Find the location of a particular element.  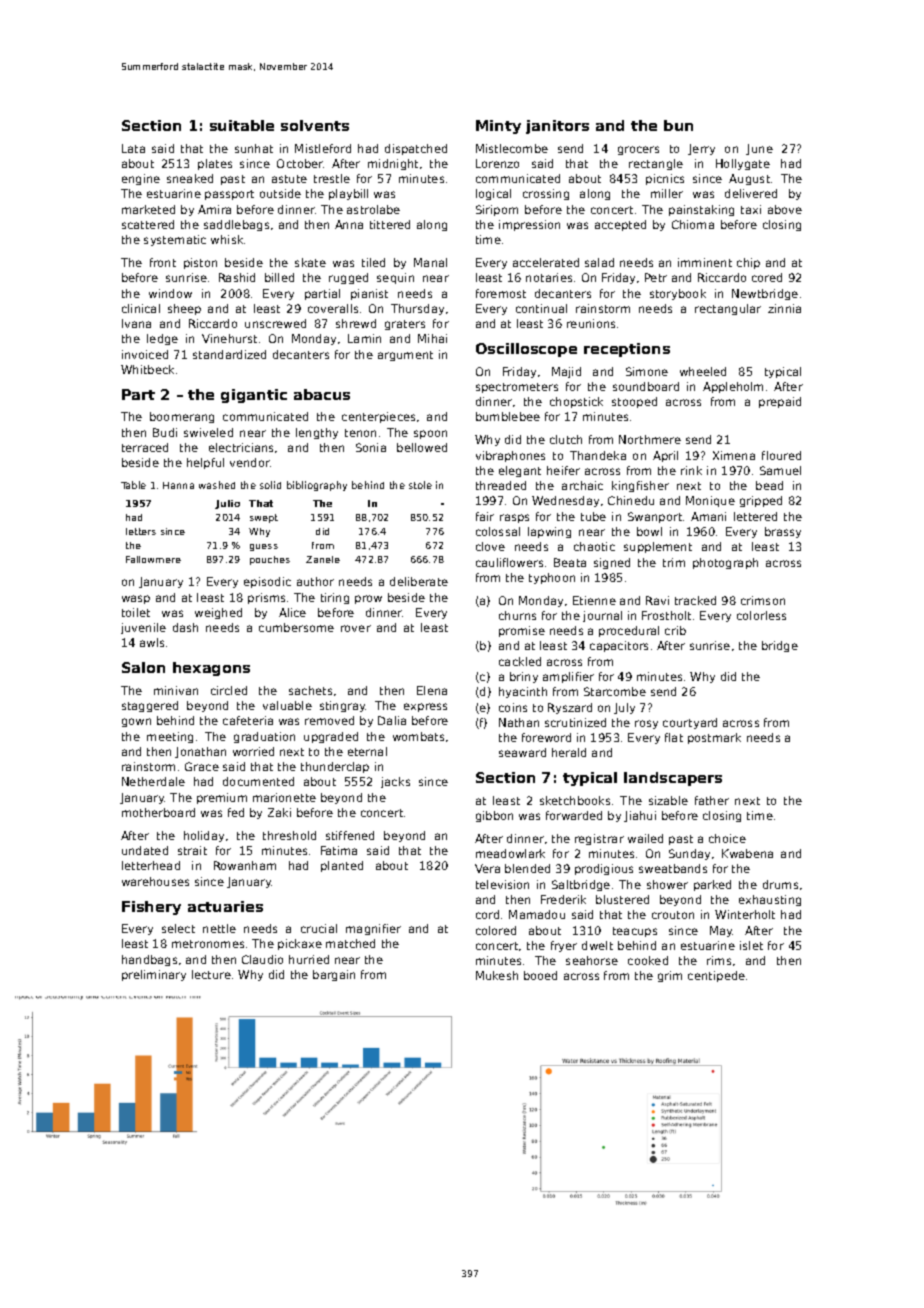

gripped is located at coordinates (761, 501).
